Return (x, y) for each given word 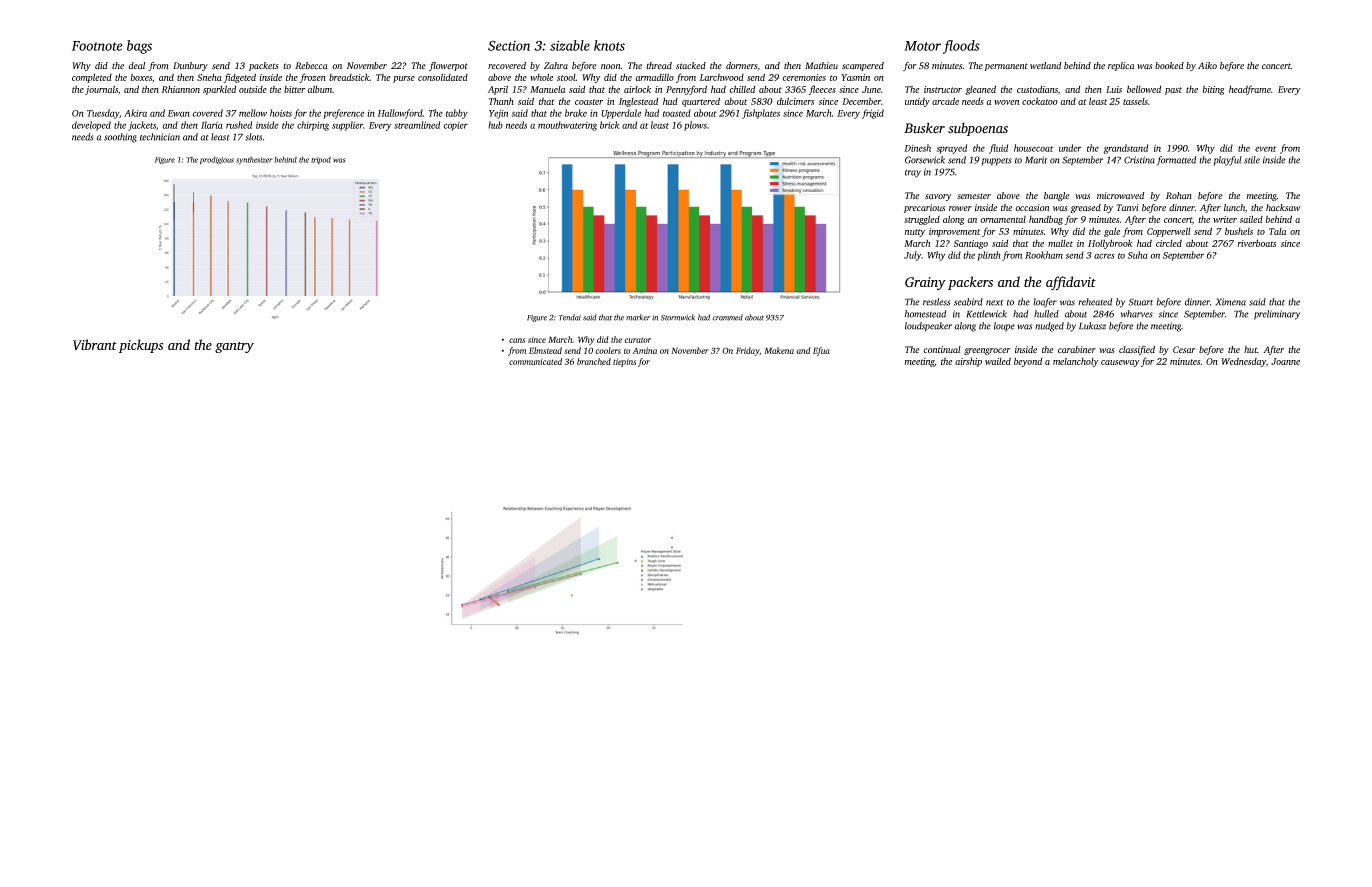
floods (961, 47)
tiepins (624, 362)
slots (253, 137)
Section (509, 45)
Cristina (1139, 160)
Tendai (570, 317)
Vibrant (95, 344)
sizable (570, 45)
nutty (915, 233)
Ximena (1231, 302)
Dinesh (917, 148)
